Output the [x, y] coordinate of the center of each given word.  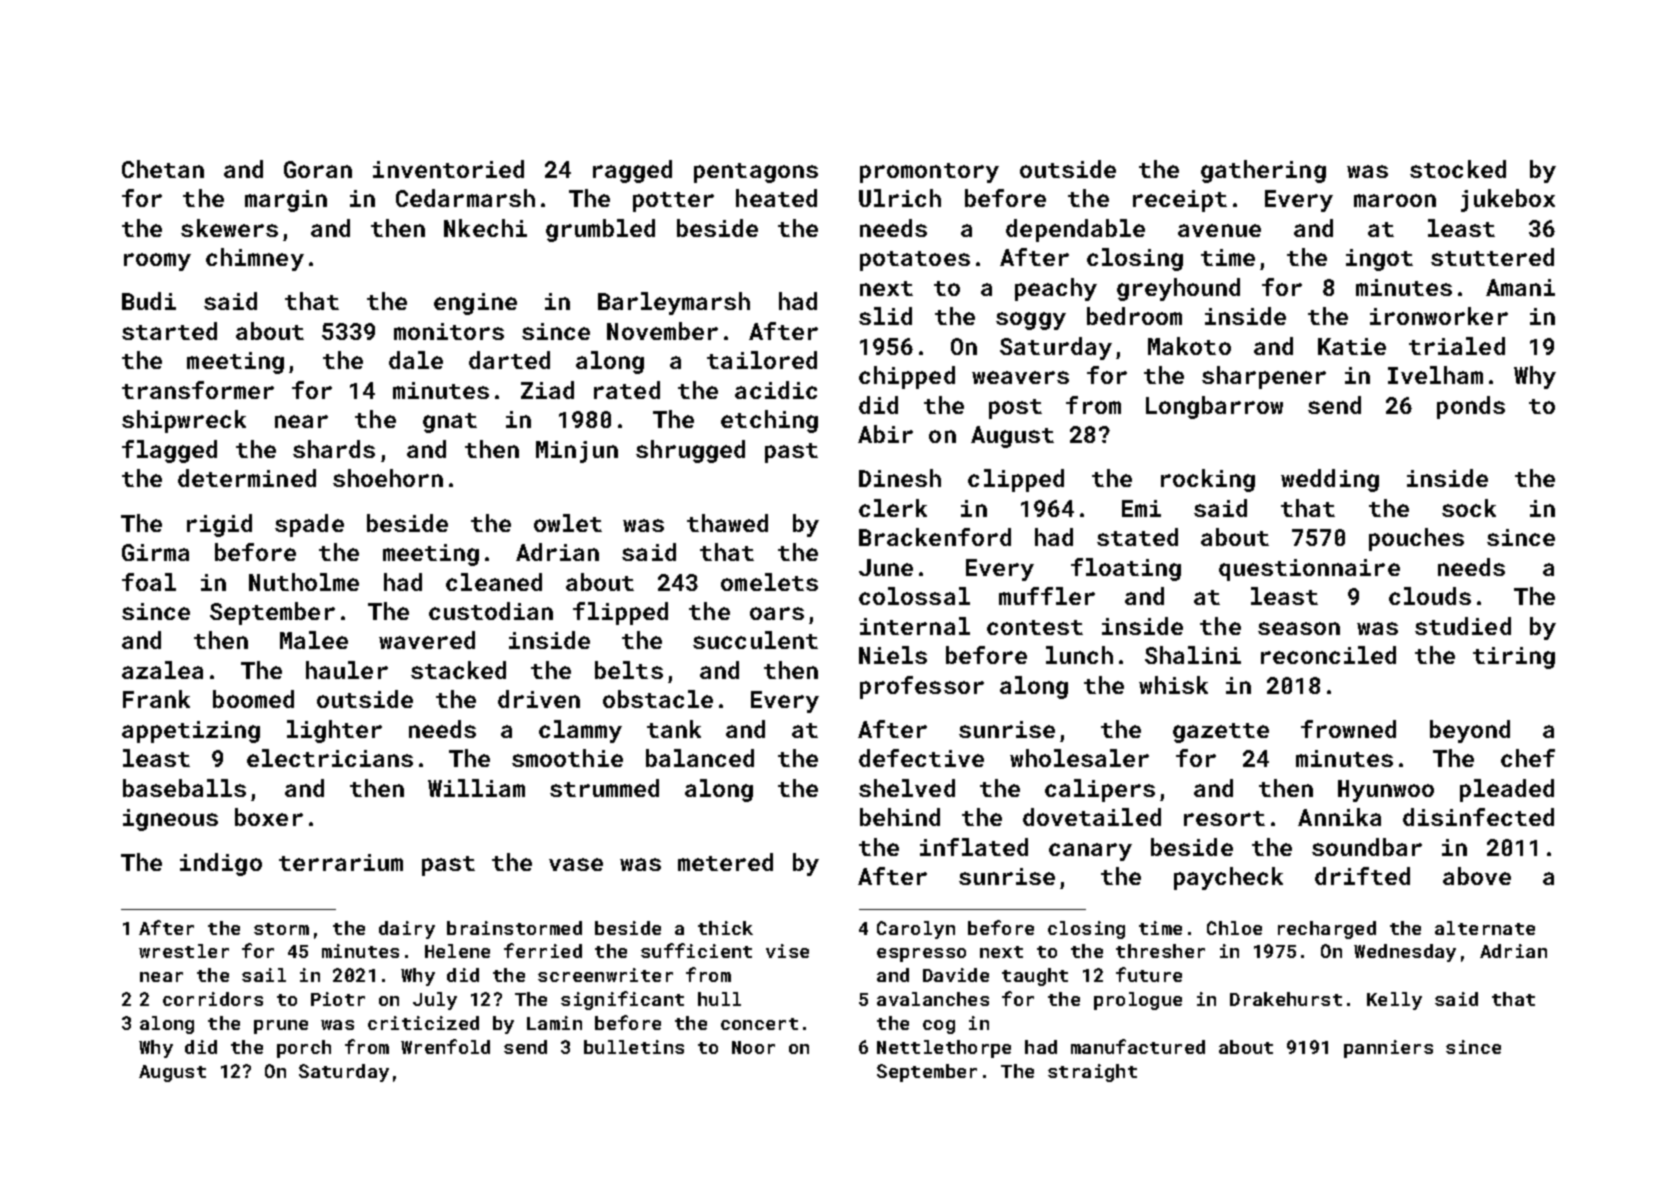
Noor [753, 1047]
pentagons [756, 173]
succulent [755, 640]
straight [1092, 1073]
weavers [1020, 377]
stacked [458, 670]
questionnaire [1309, 570]
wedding [1330, 480]
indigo [221, 864]
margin [286, 201]
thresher [1160, 951]
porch [304, 1049]
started [169, 331]
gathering [1263, 171]
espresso [921, 955]
